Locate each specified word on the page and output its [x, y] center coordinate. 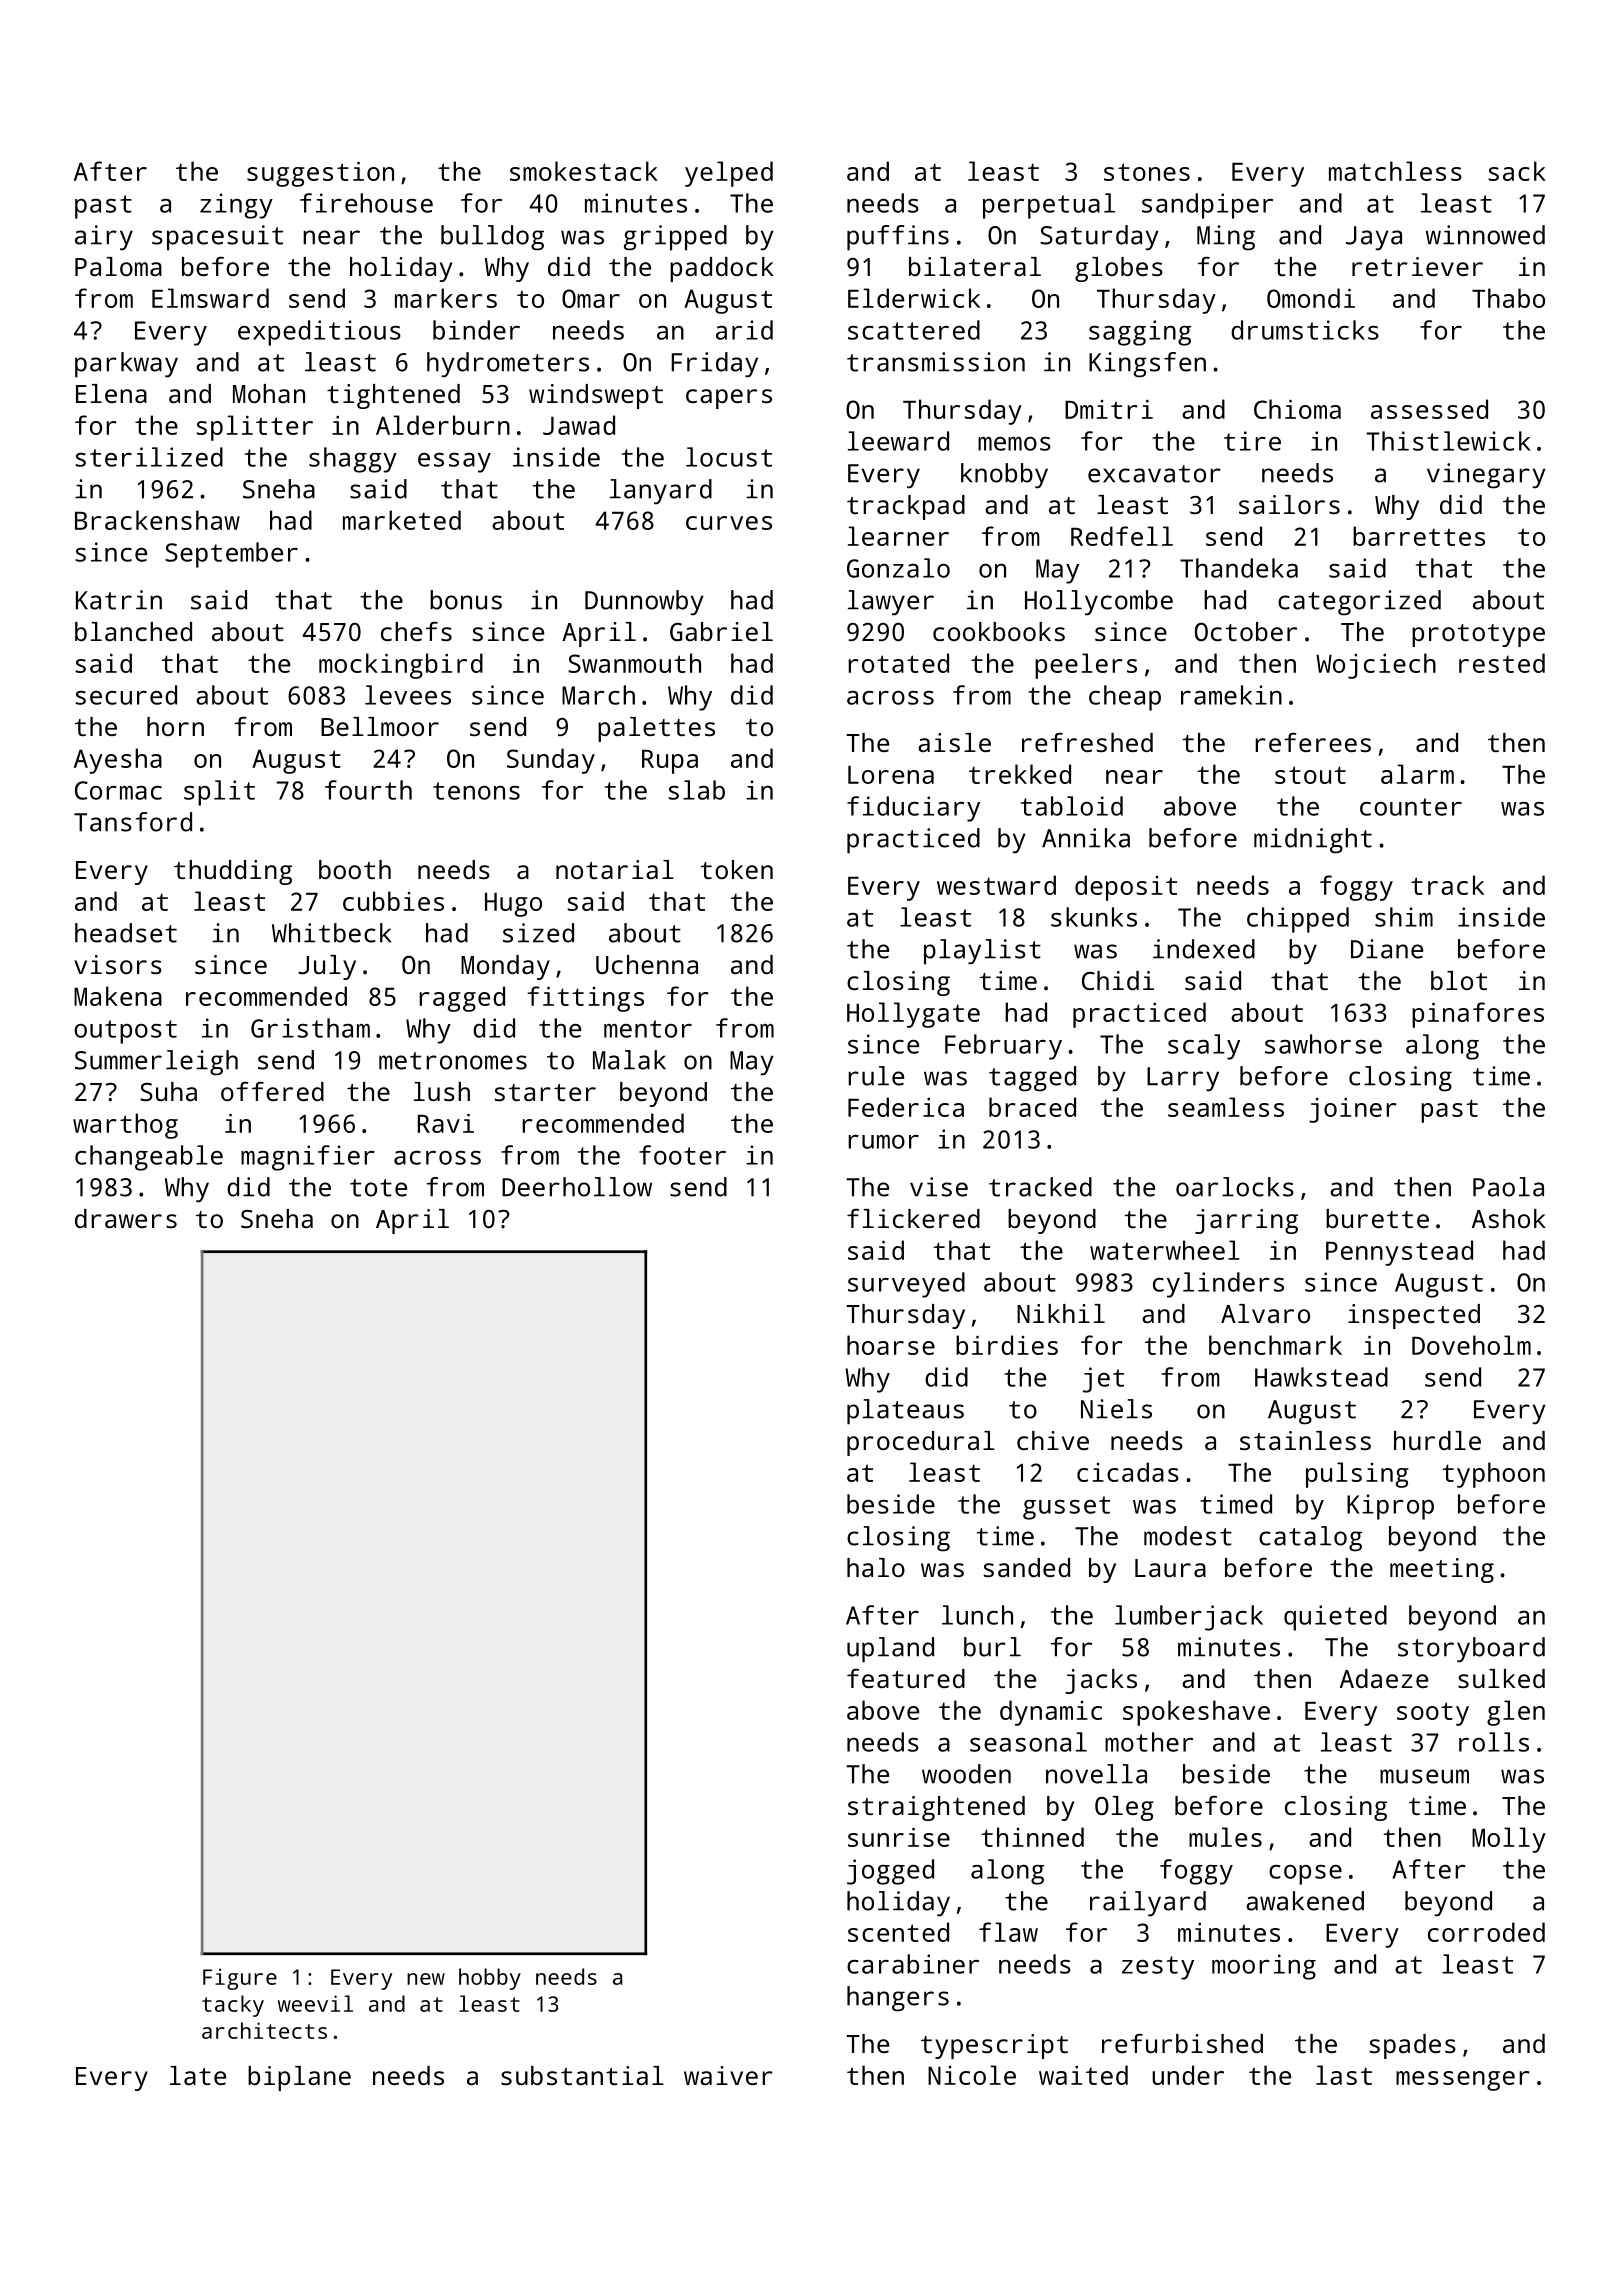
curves [729, 523]
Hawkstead [1321, 1377]
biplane [299, 2078]
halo [876, 1567]
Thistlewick [1448, 441]
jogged [890, 1872]
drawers [126, 1218]
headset [126, 933]
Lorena [891, 775]
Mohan [269, 393]
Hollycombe [1099, 603]
